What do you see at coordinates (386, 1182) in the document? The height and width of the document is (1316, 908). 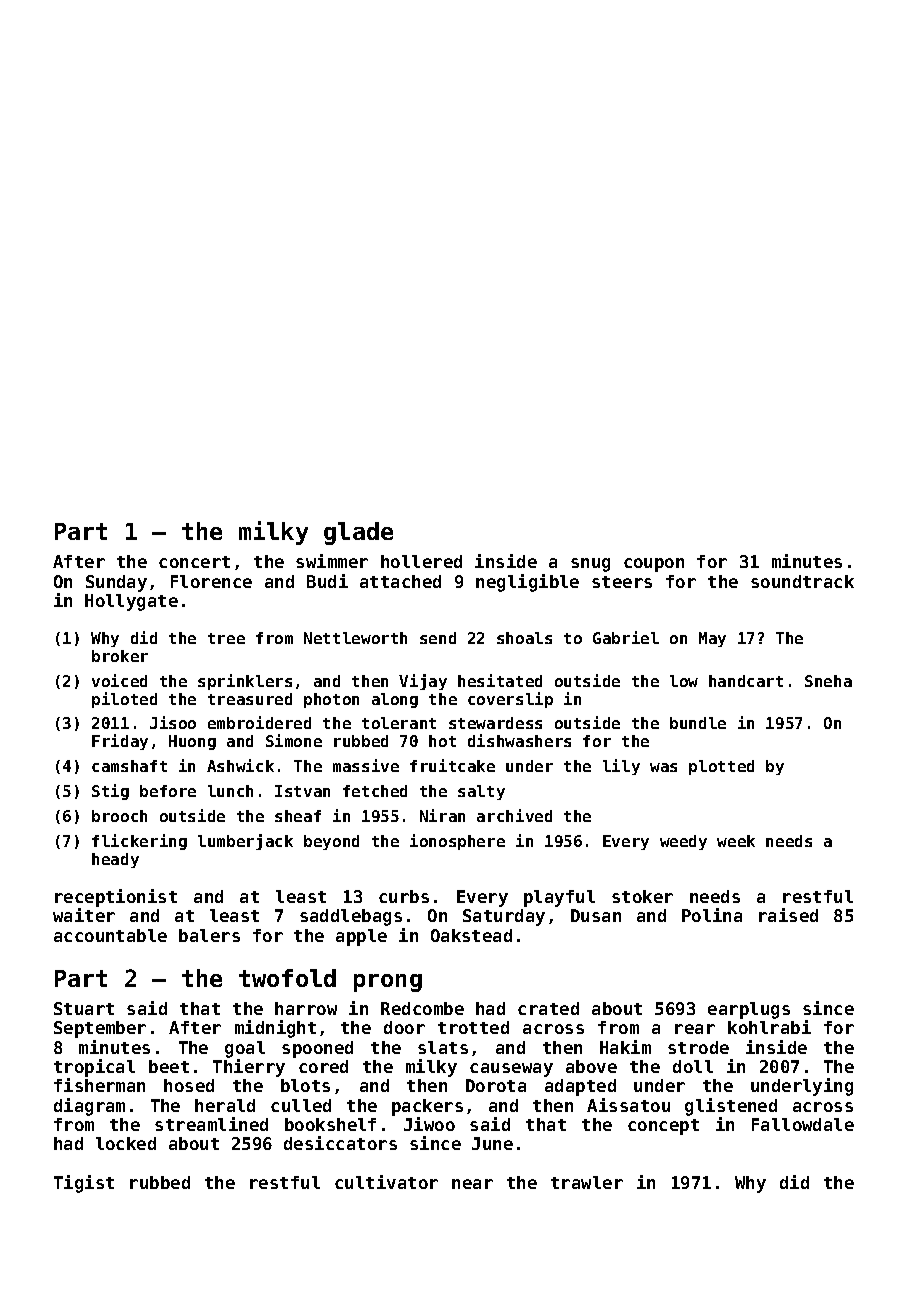 I see `cultivator` at bounding box center [386, 1182].
